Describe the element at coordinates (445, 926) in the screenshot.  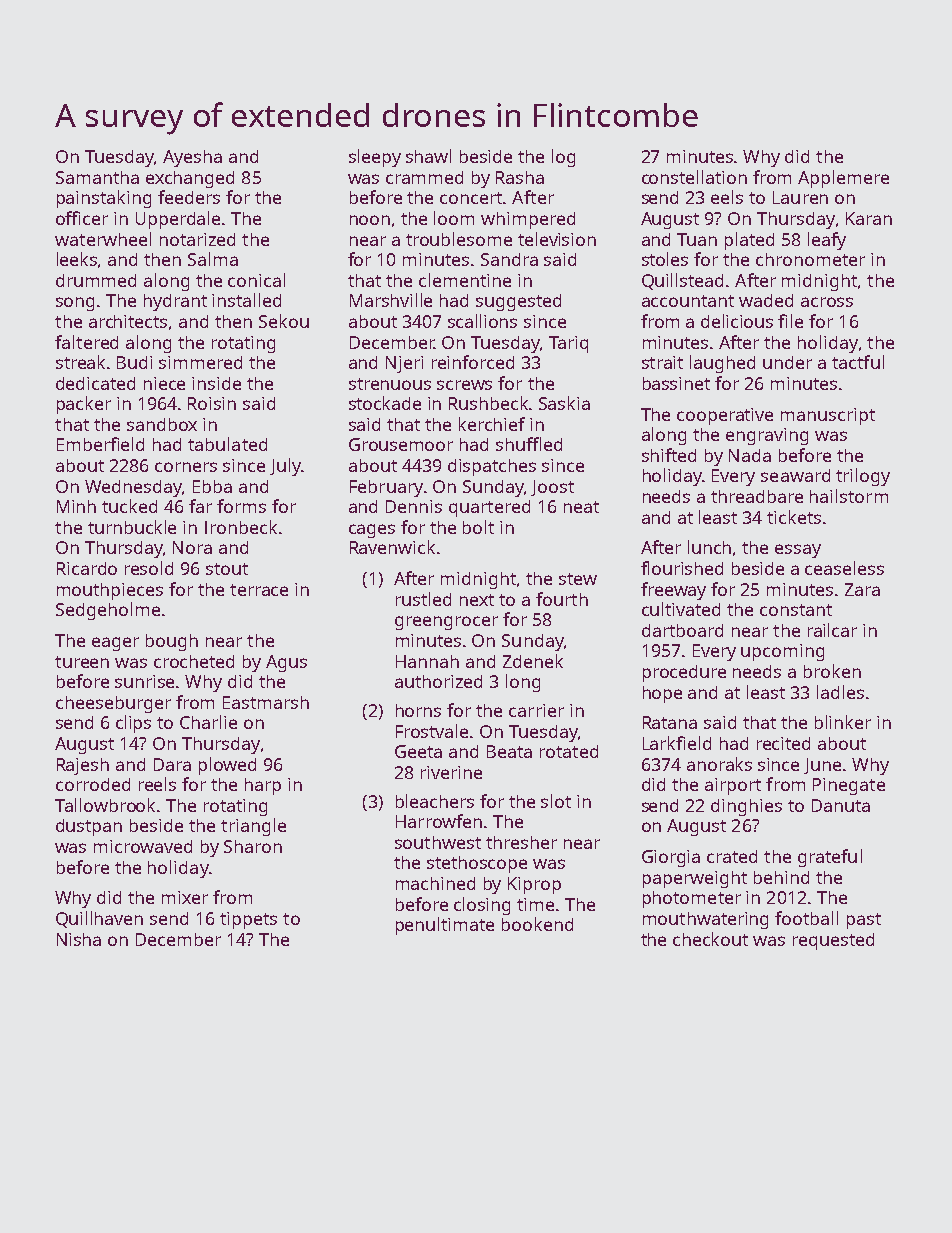
I see `penultimate` at that location.
